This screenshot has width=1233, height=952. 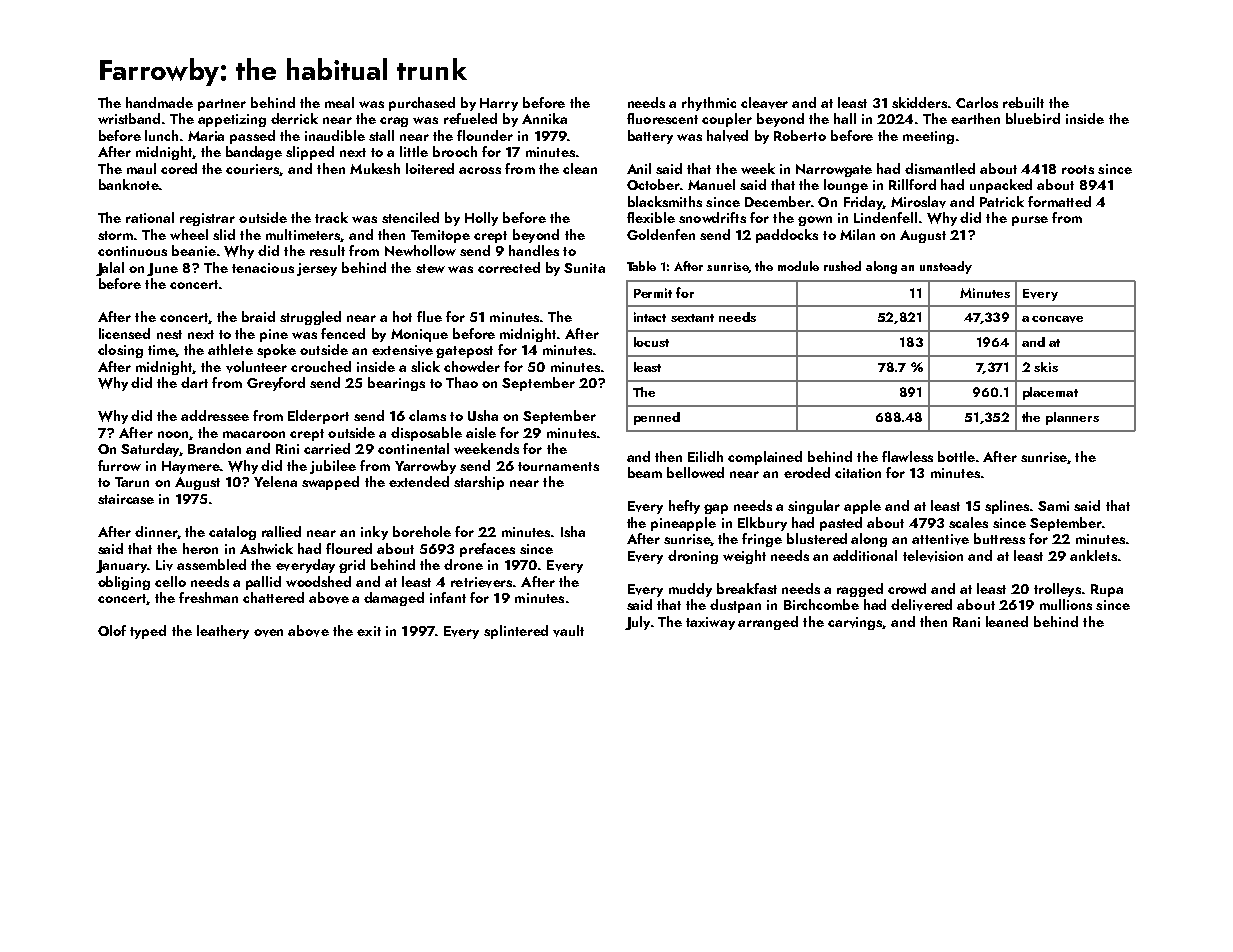 What do you see at coordinates (159, 102) in the screenshot?
I see `handmade` at bounding box center [159, 102].
